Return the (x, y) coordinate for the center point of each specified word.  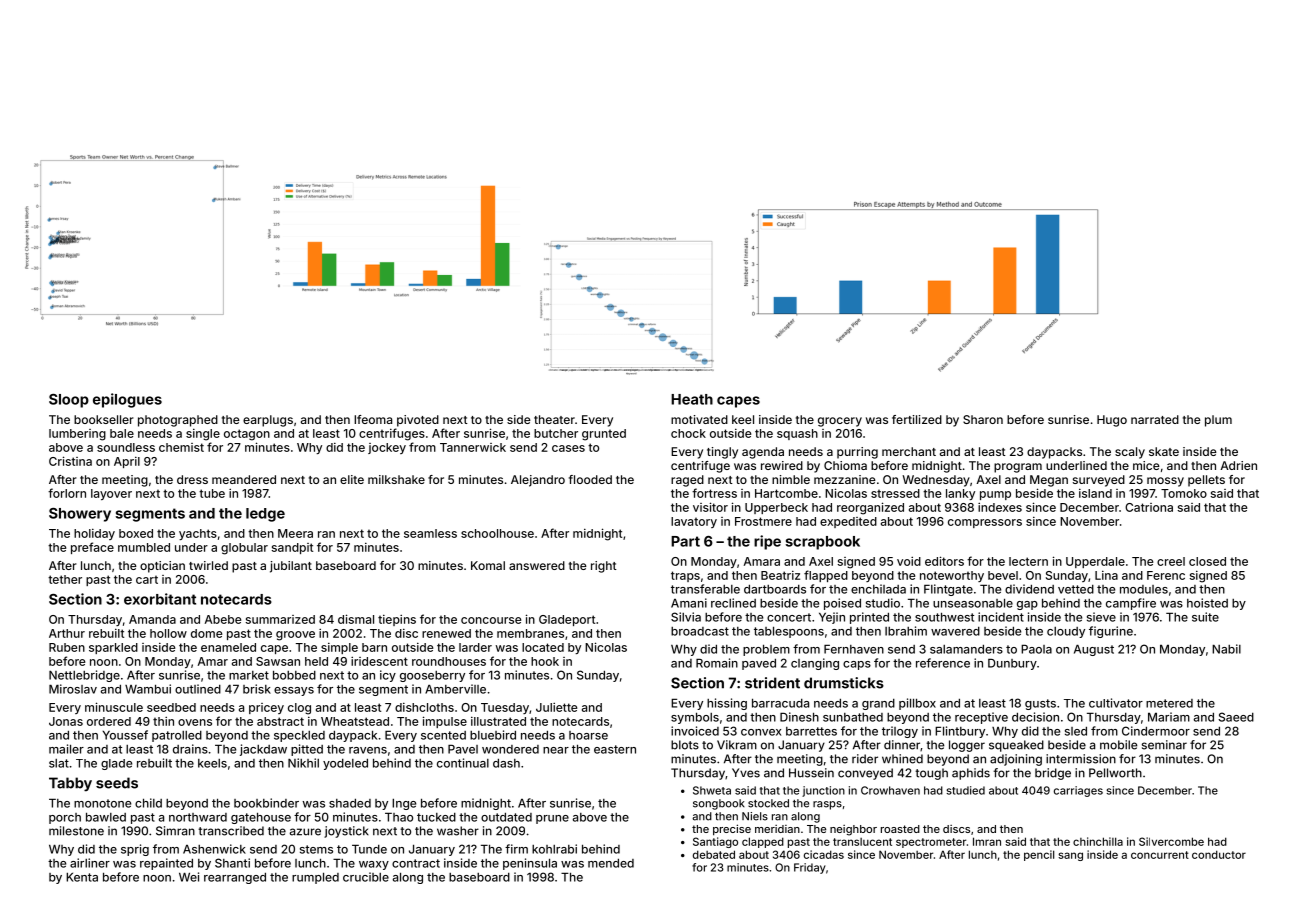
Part (685, 541)
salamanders (966, 649)
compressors (985, 523)
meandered (244, 479)
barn (374, 647)
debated (714, 854)
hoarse (588, 735)
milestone (76, 831)
